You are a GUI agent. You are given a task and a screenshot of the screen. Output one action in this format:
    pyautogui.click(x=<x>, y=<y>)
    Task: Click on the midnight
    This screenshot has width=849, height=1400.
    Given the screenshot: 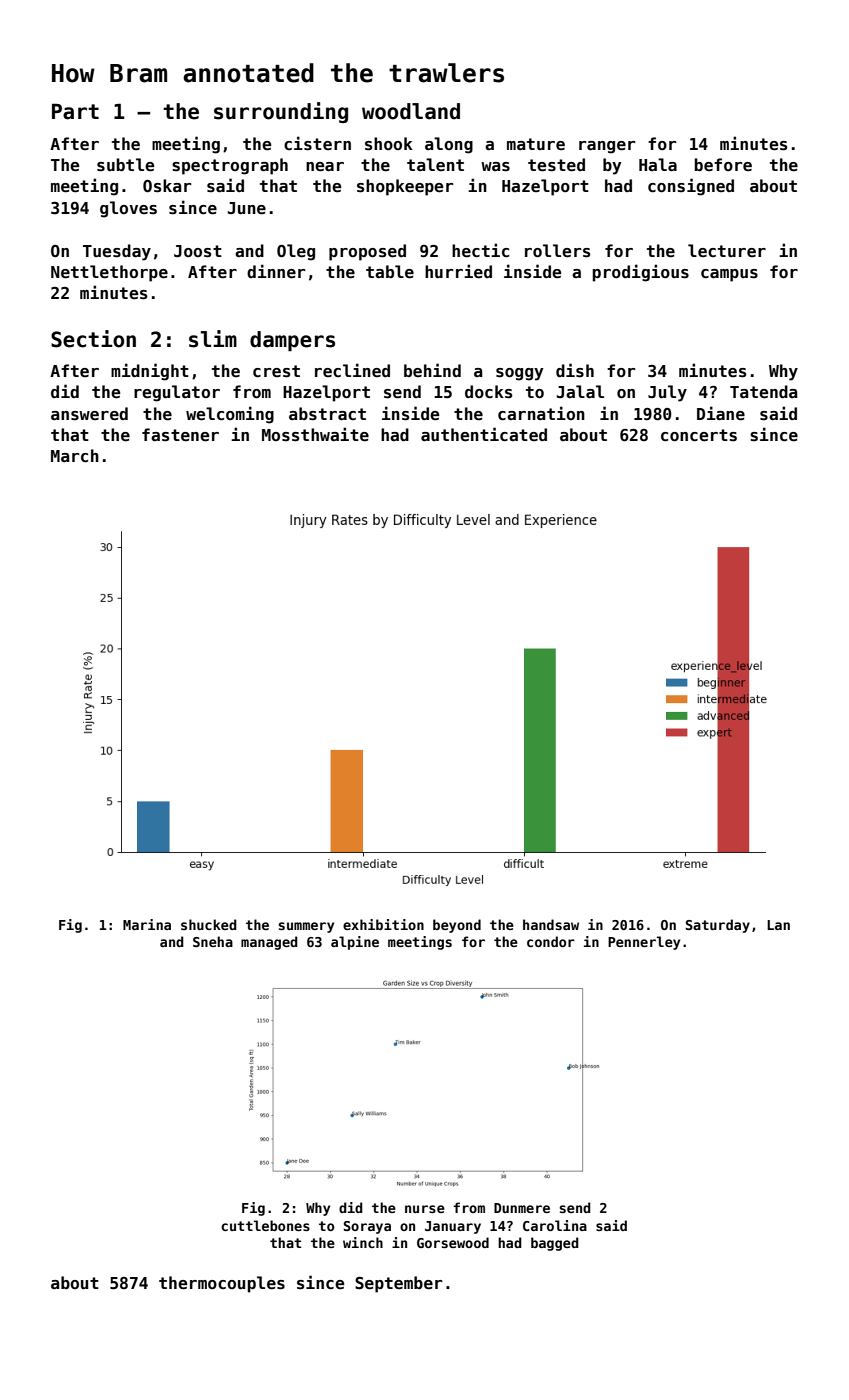 What is the action you would take?
    pyautogui.click(x=150, y=372)
